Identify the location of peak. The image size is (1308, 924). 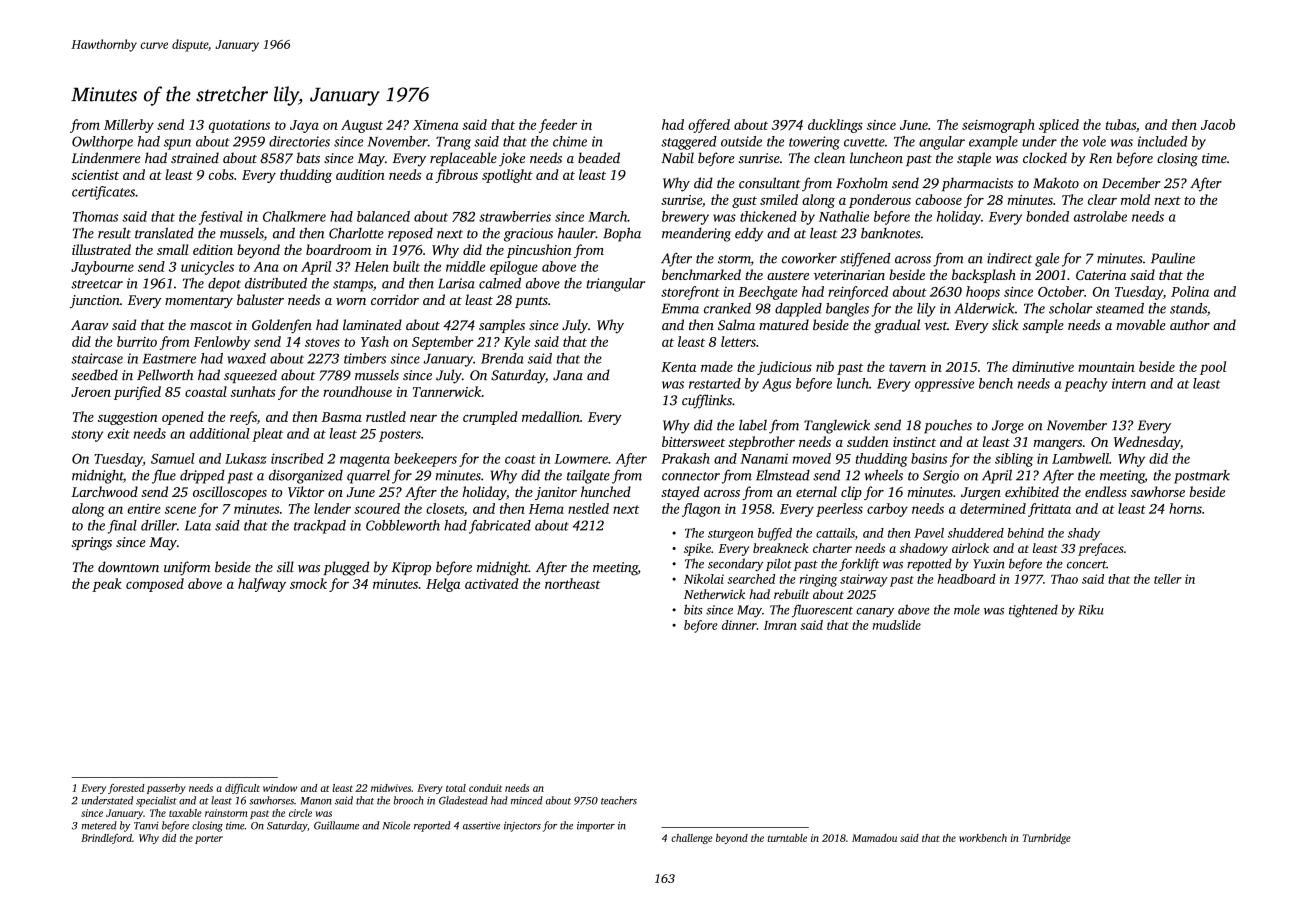
(107, 585).
